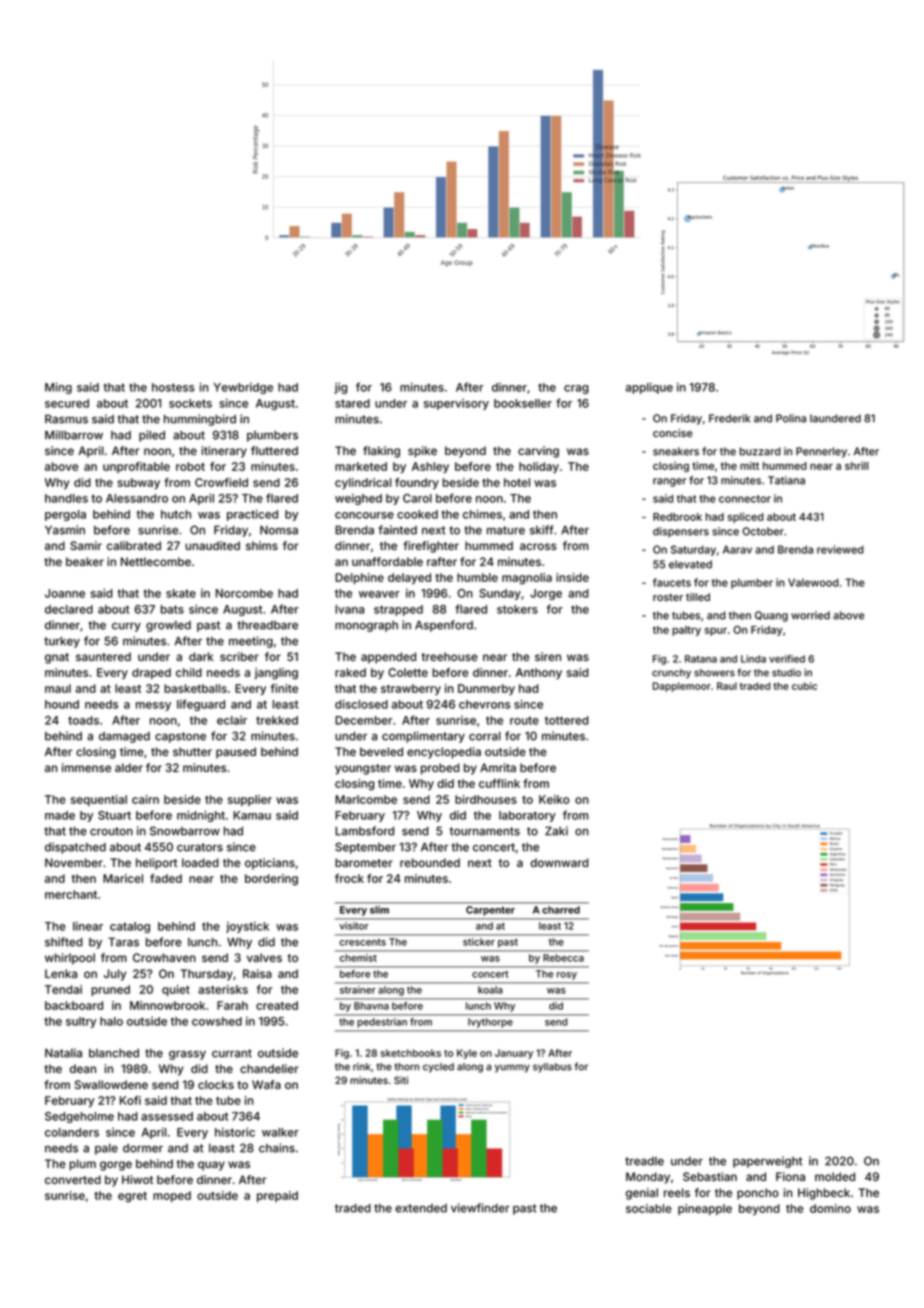  Describe the element at coordinates (554, 799) in the screenshot. I see `Keiko` at that location.
